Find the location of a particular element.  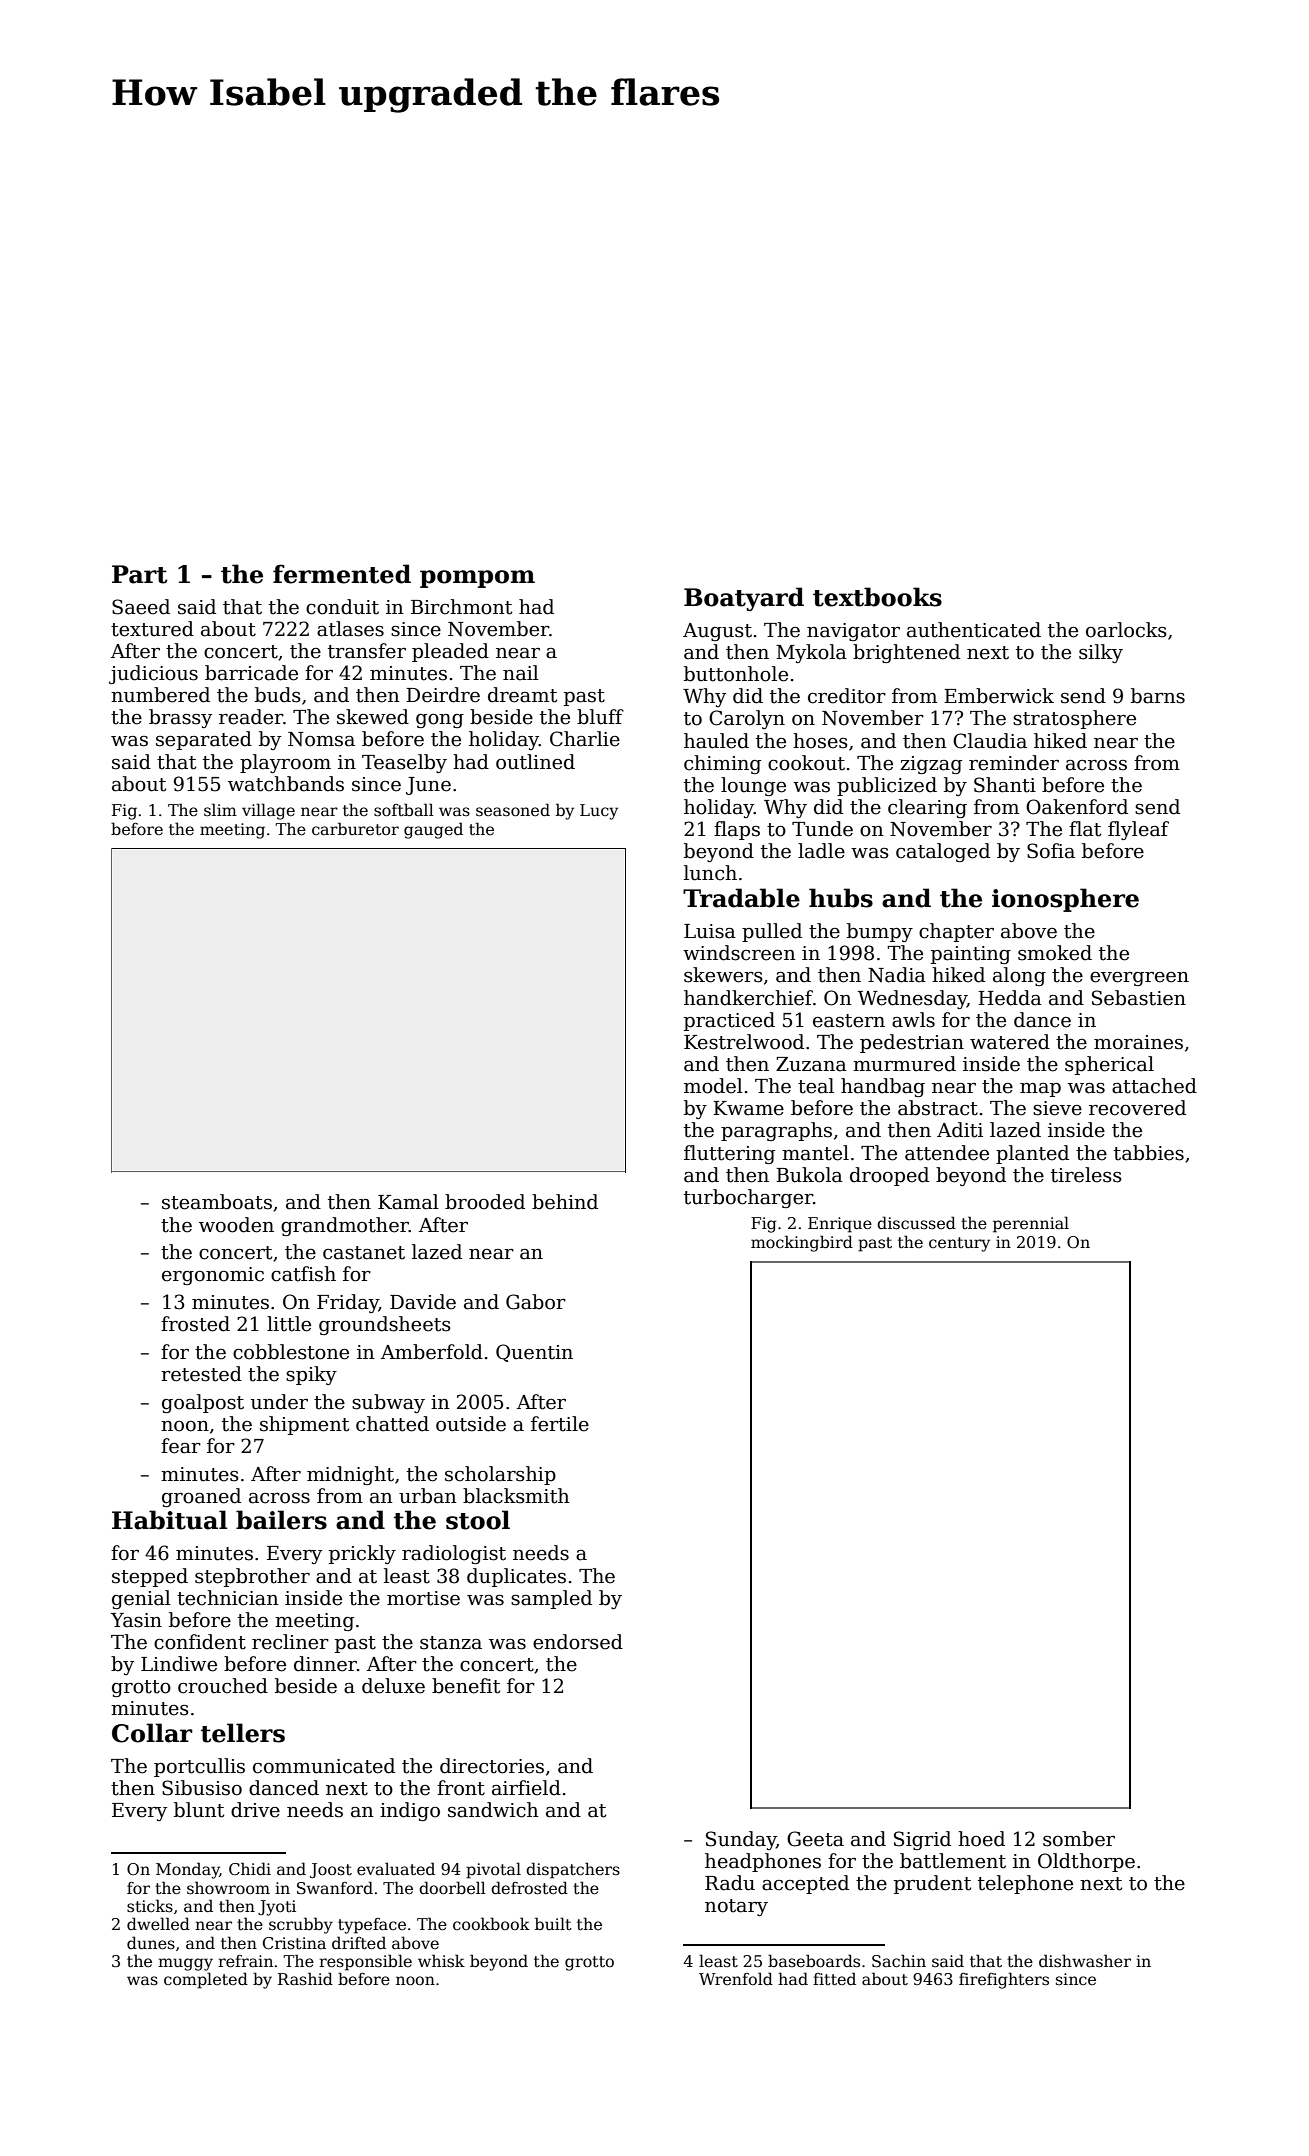

Wrenfold is located at coordinates (736, 1978).
